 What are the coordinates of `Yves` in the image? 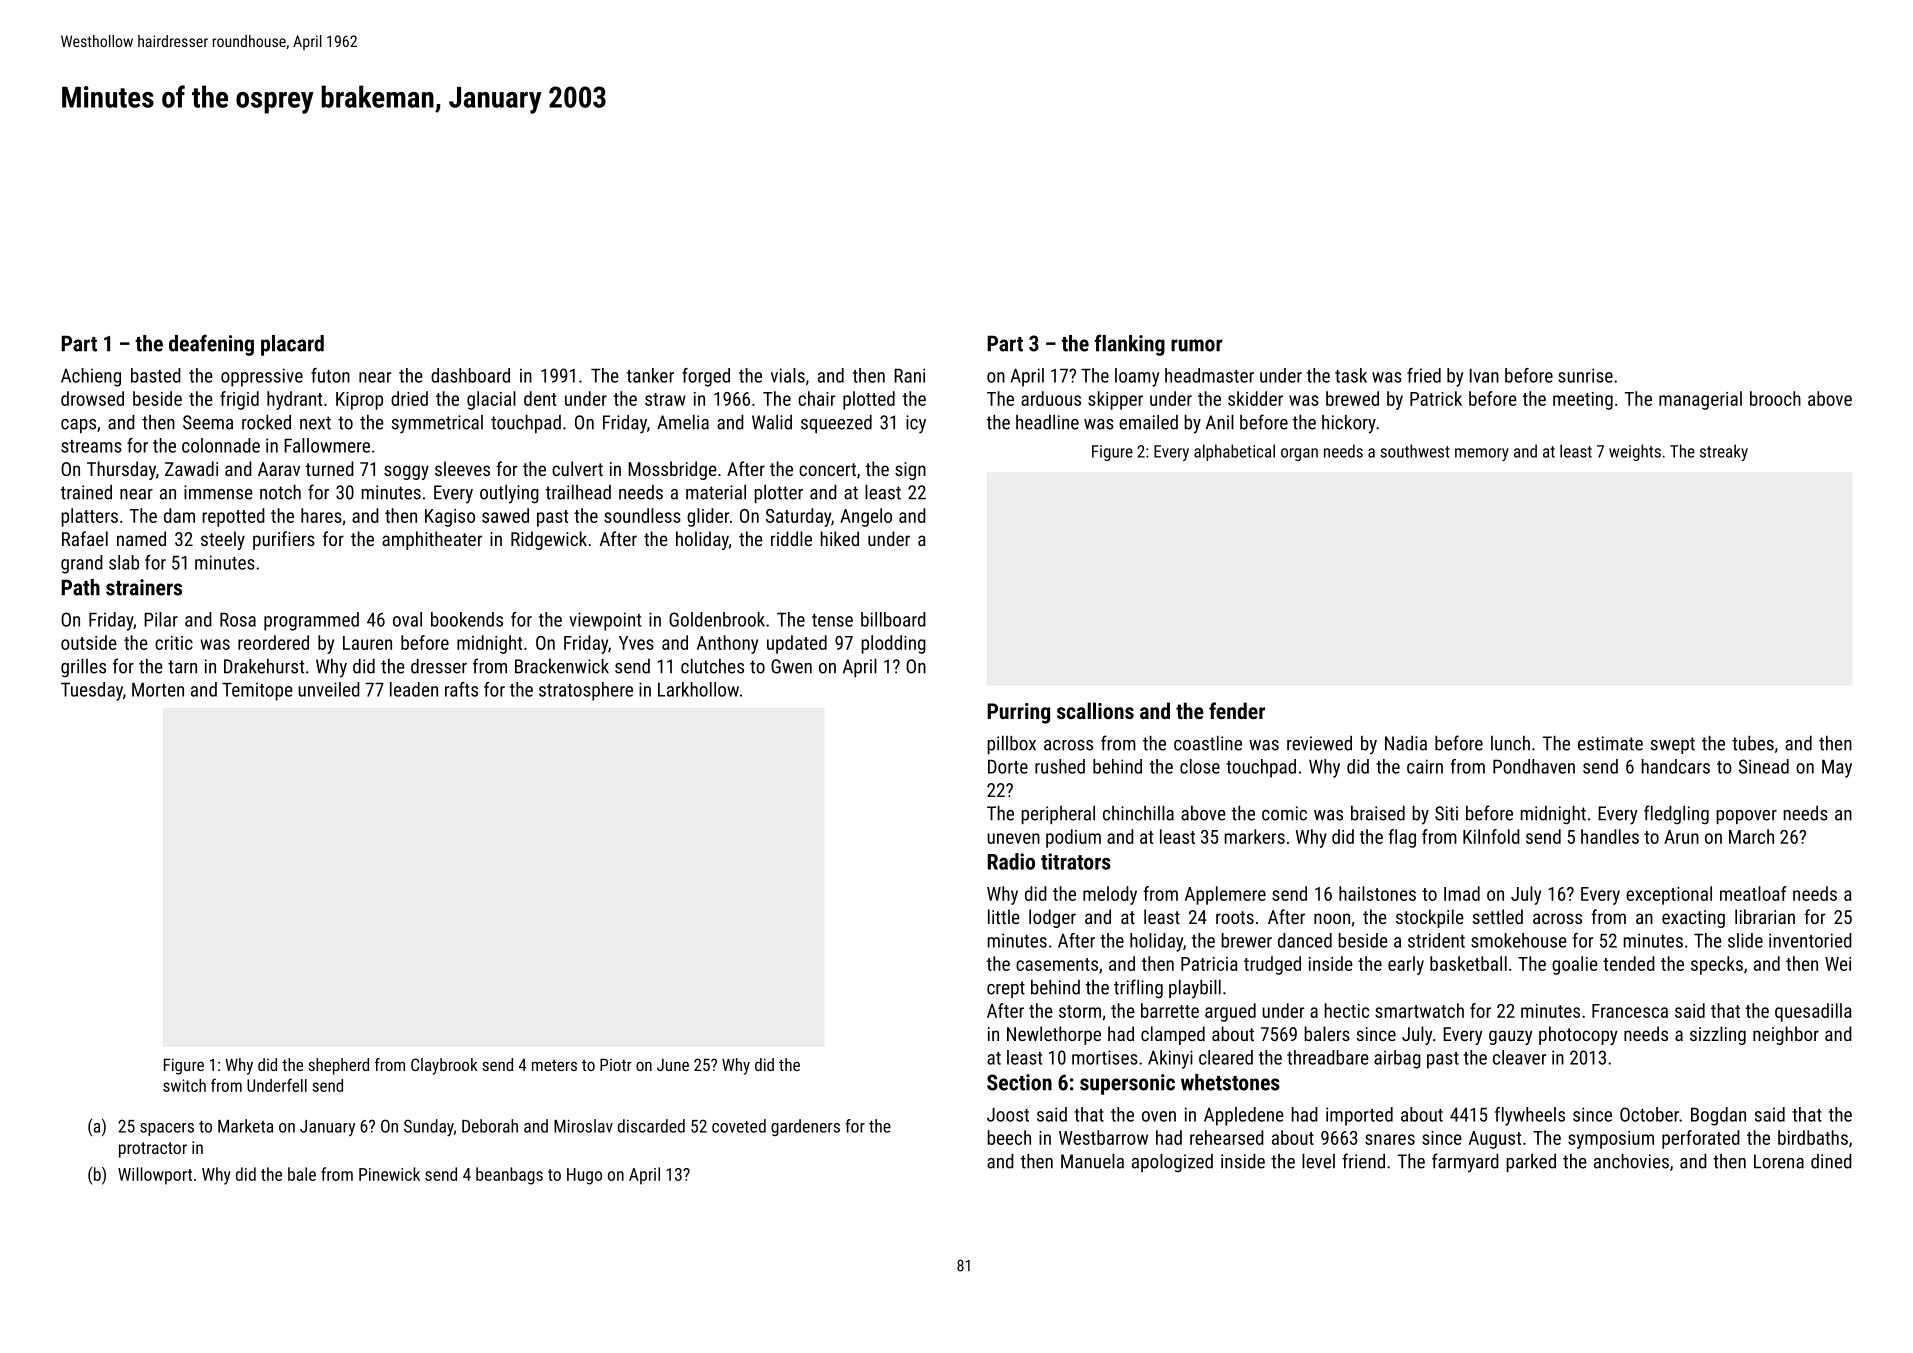 It's located at (636, 643).
